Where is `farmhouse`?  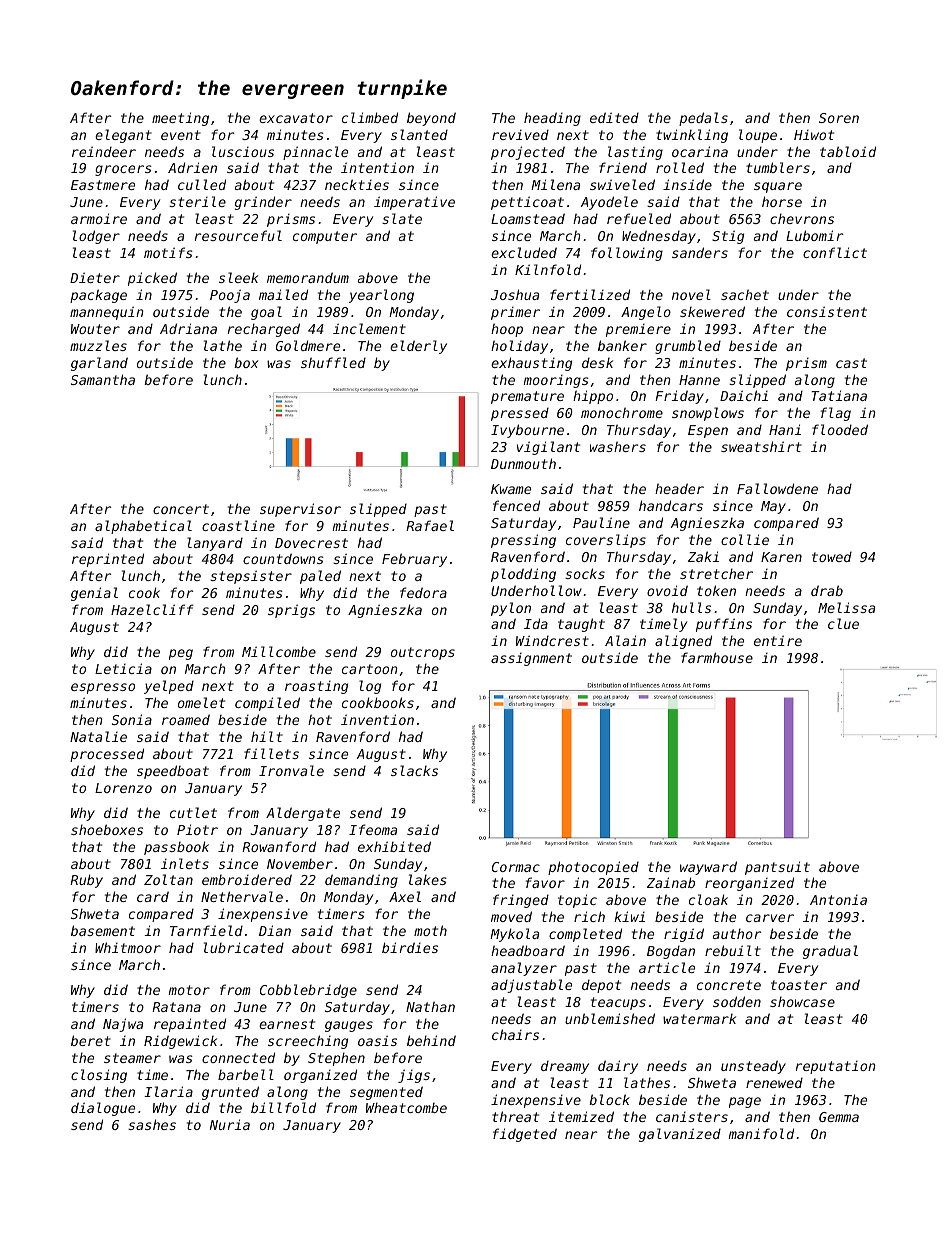
farmhouse is located at coordinates (717, 657).
